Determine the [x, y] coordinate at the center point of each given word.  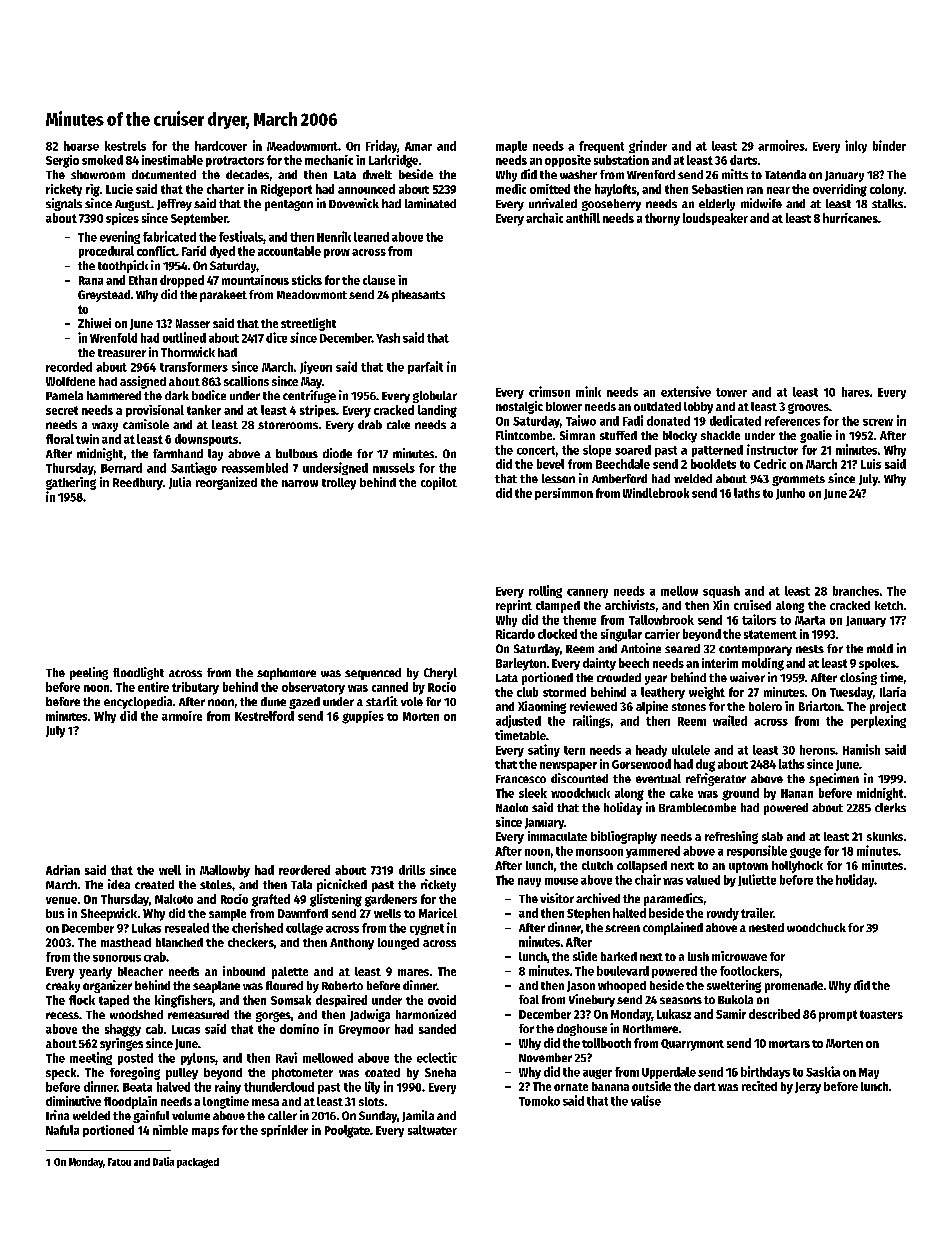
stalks [887, 203]
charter [225, 189]
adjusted [518, 721]
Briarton [820, 706]
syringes [121, 1044]
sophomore [286, 674]
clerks [890, 807]
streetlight [308, 324]
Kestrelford [264, 716]
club [527, 692]
